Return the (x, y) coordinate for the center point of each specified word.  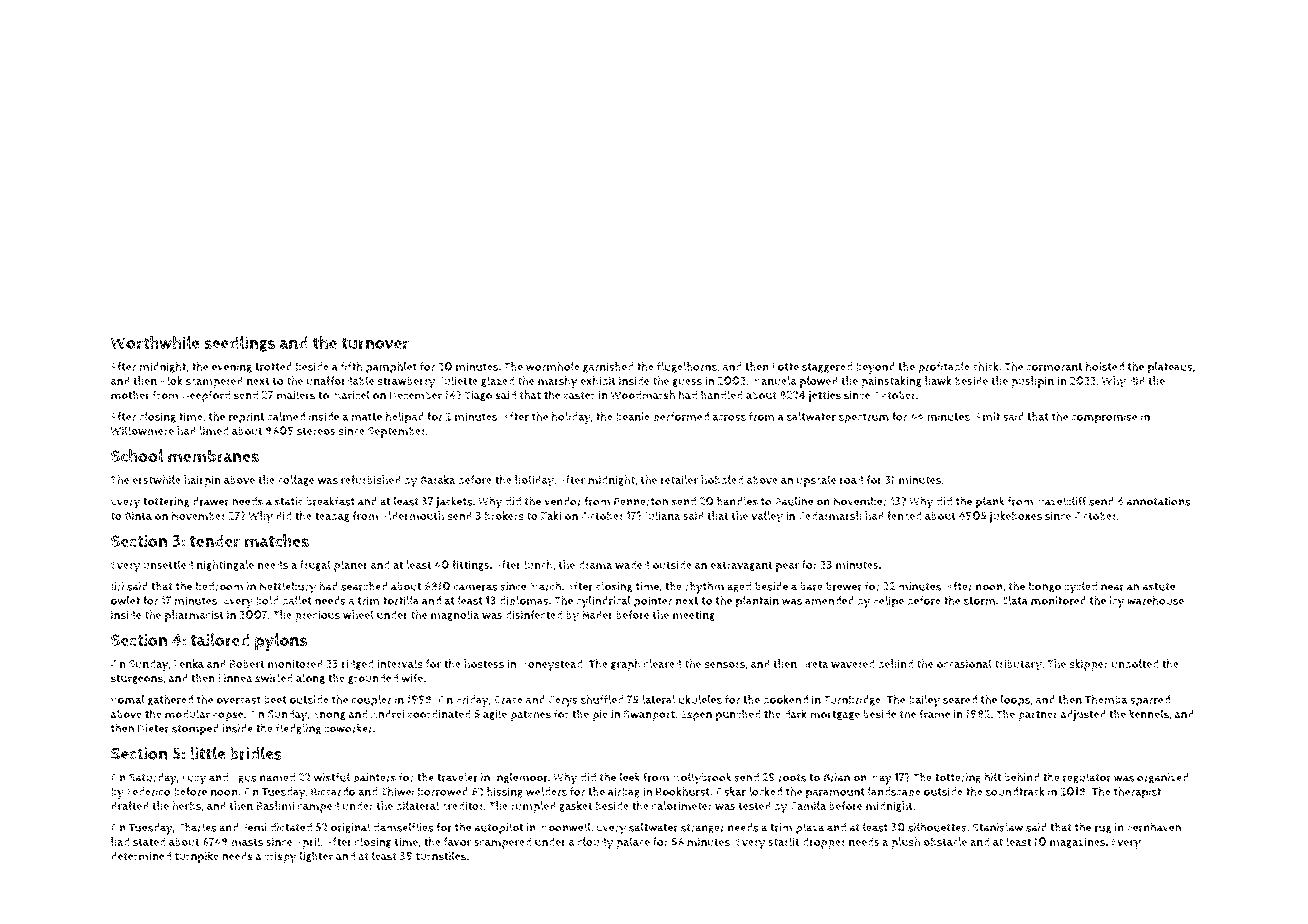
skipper (1088, 665)
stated (149, 841)
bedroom (219, 586)
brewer (844, 586)
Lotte (785, 366)
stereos (316, 431)
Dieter (153, 728)
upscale (817, 481)
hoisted (1105, 366)
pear (787, 567)
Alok (171, 380)
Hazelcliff (1061, 501)
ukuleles (700, 699)
